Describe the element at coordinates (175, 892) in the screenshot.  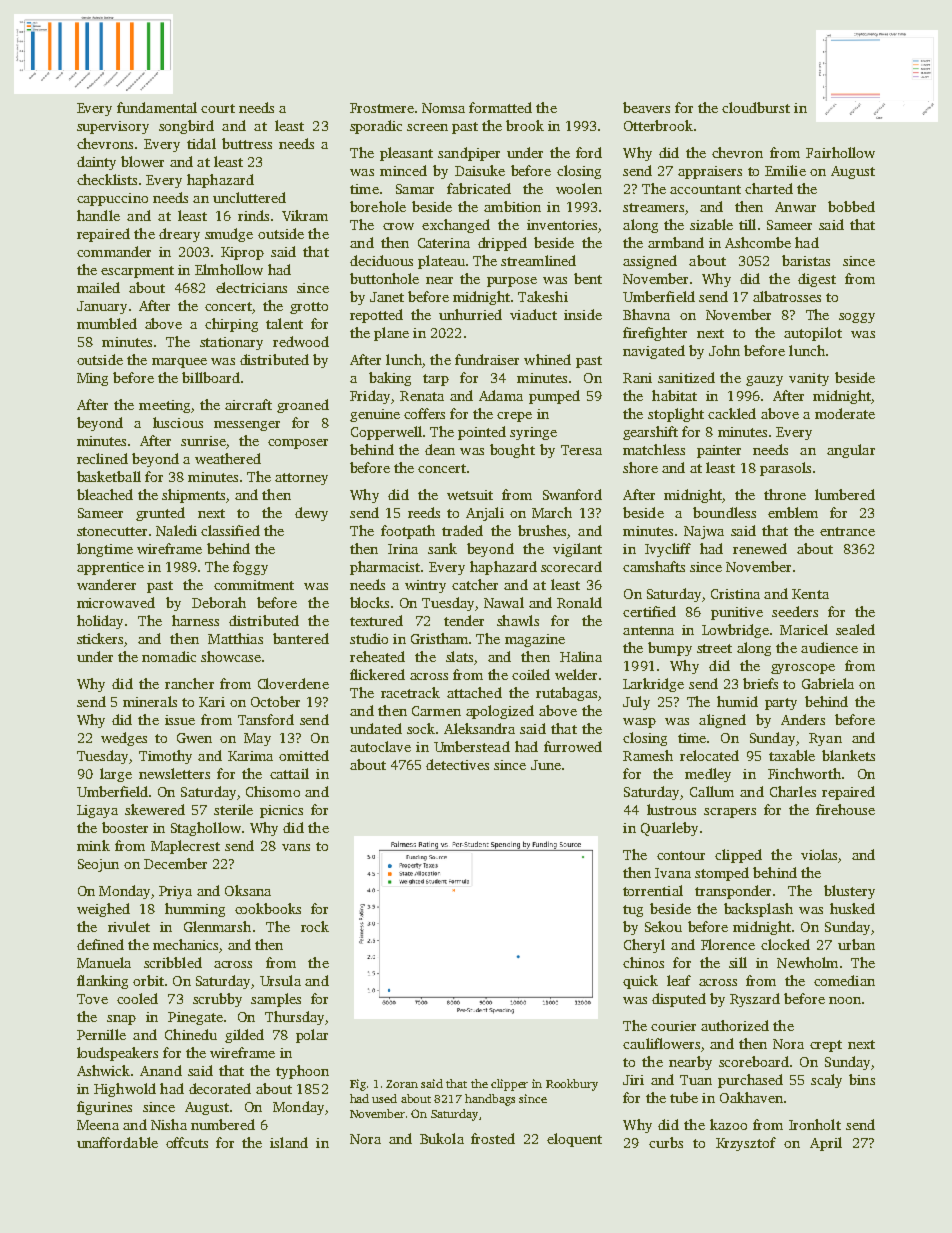
I see `Priya` at that location.
